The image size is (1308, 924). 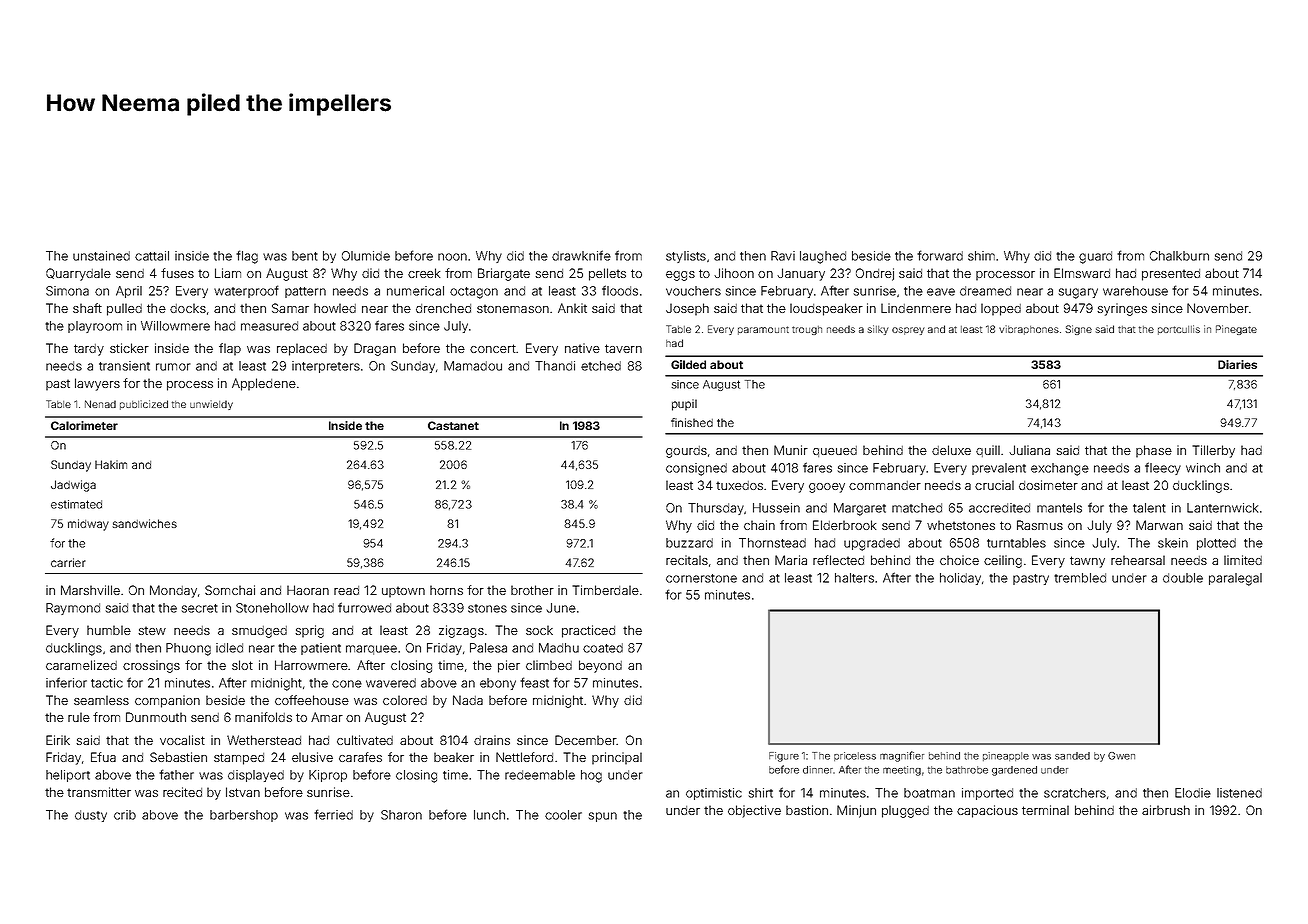 I want to click on docks, so click(x=188, y=308).
